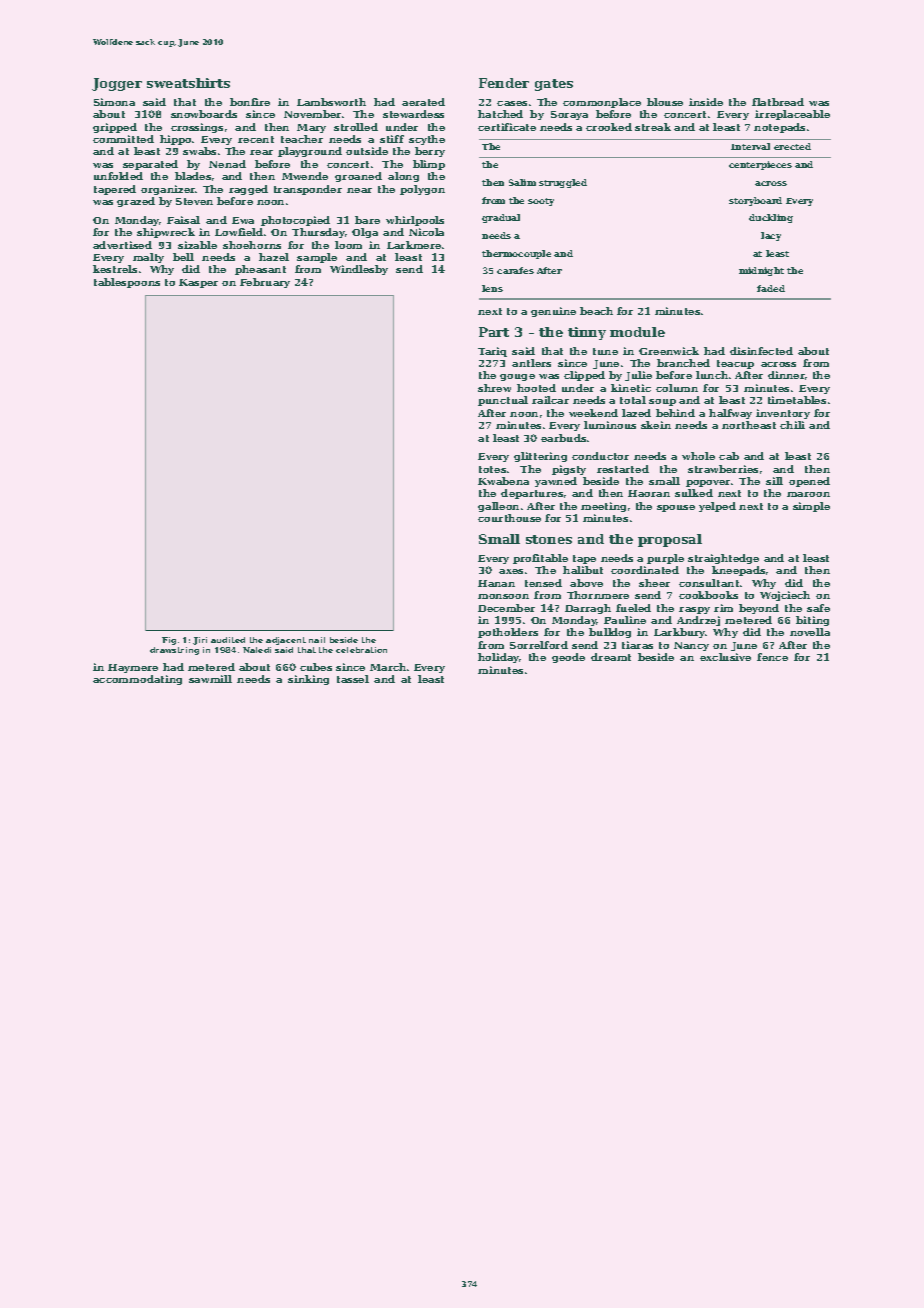 Image resolution: width=924 pixels, height=1308 pixels. Describe the element at coordinates (228, 640) in the screenshot. I see `audited` at that location.
